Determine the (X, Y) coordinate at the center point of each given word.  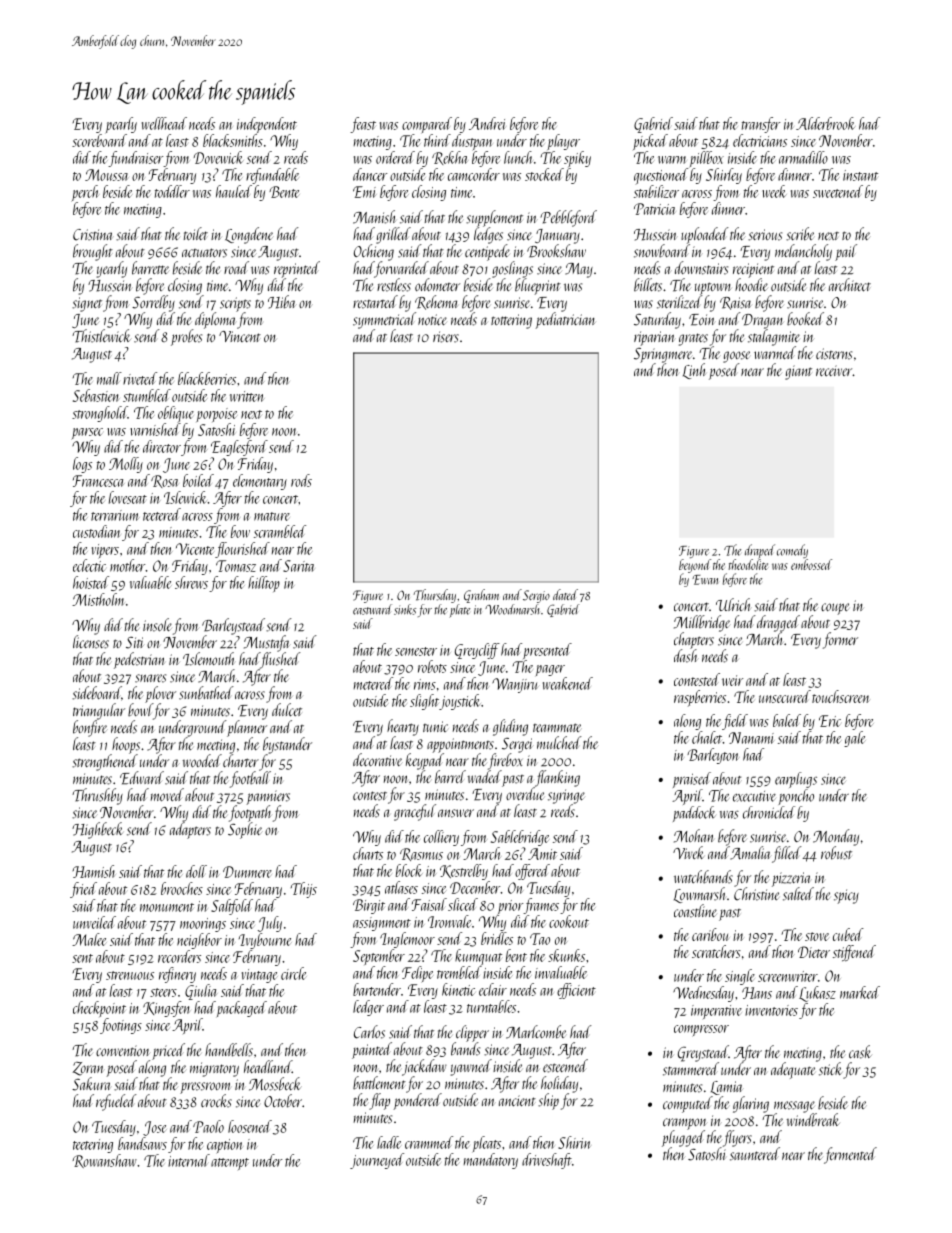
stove (817, 936)
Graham (481, 596)
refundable (272, 176)
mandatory (491, 1161)
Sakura (91, 1084)
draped (760, 551)
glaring (751, 1104)
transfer (761, 125)
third (437, 140)
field (735, 722)
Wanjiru (515, 685)
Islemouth (208, 659)
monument (167, 907)
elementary (260, 482)
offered (532, 872)
